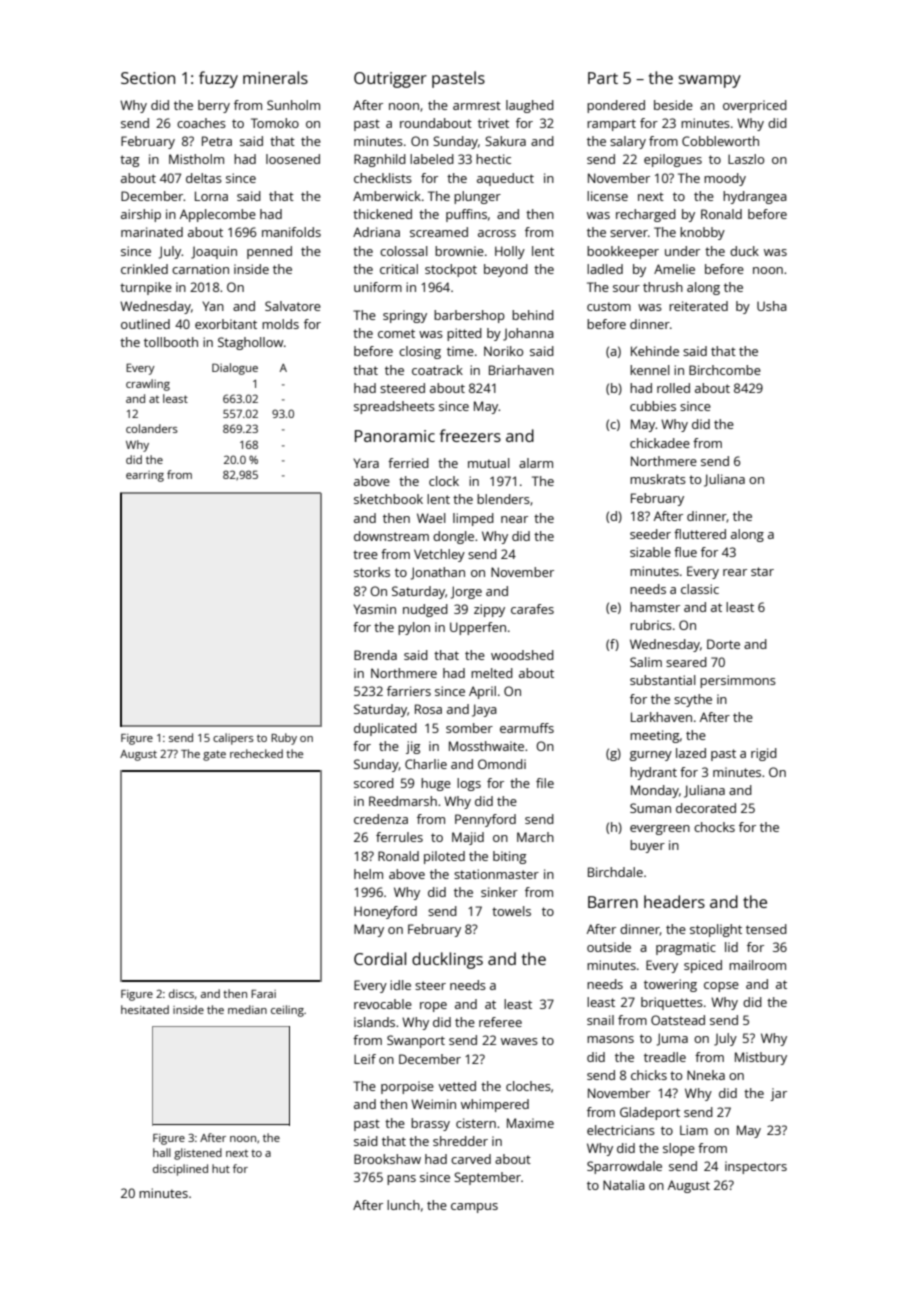 Image resolution: width=908 pixels, height=1316 pixels. Describe the element at coordinates (609, 947) in the screenshot. I see `outside` at that location.
